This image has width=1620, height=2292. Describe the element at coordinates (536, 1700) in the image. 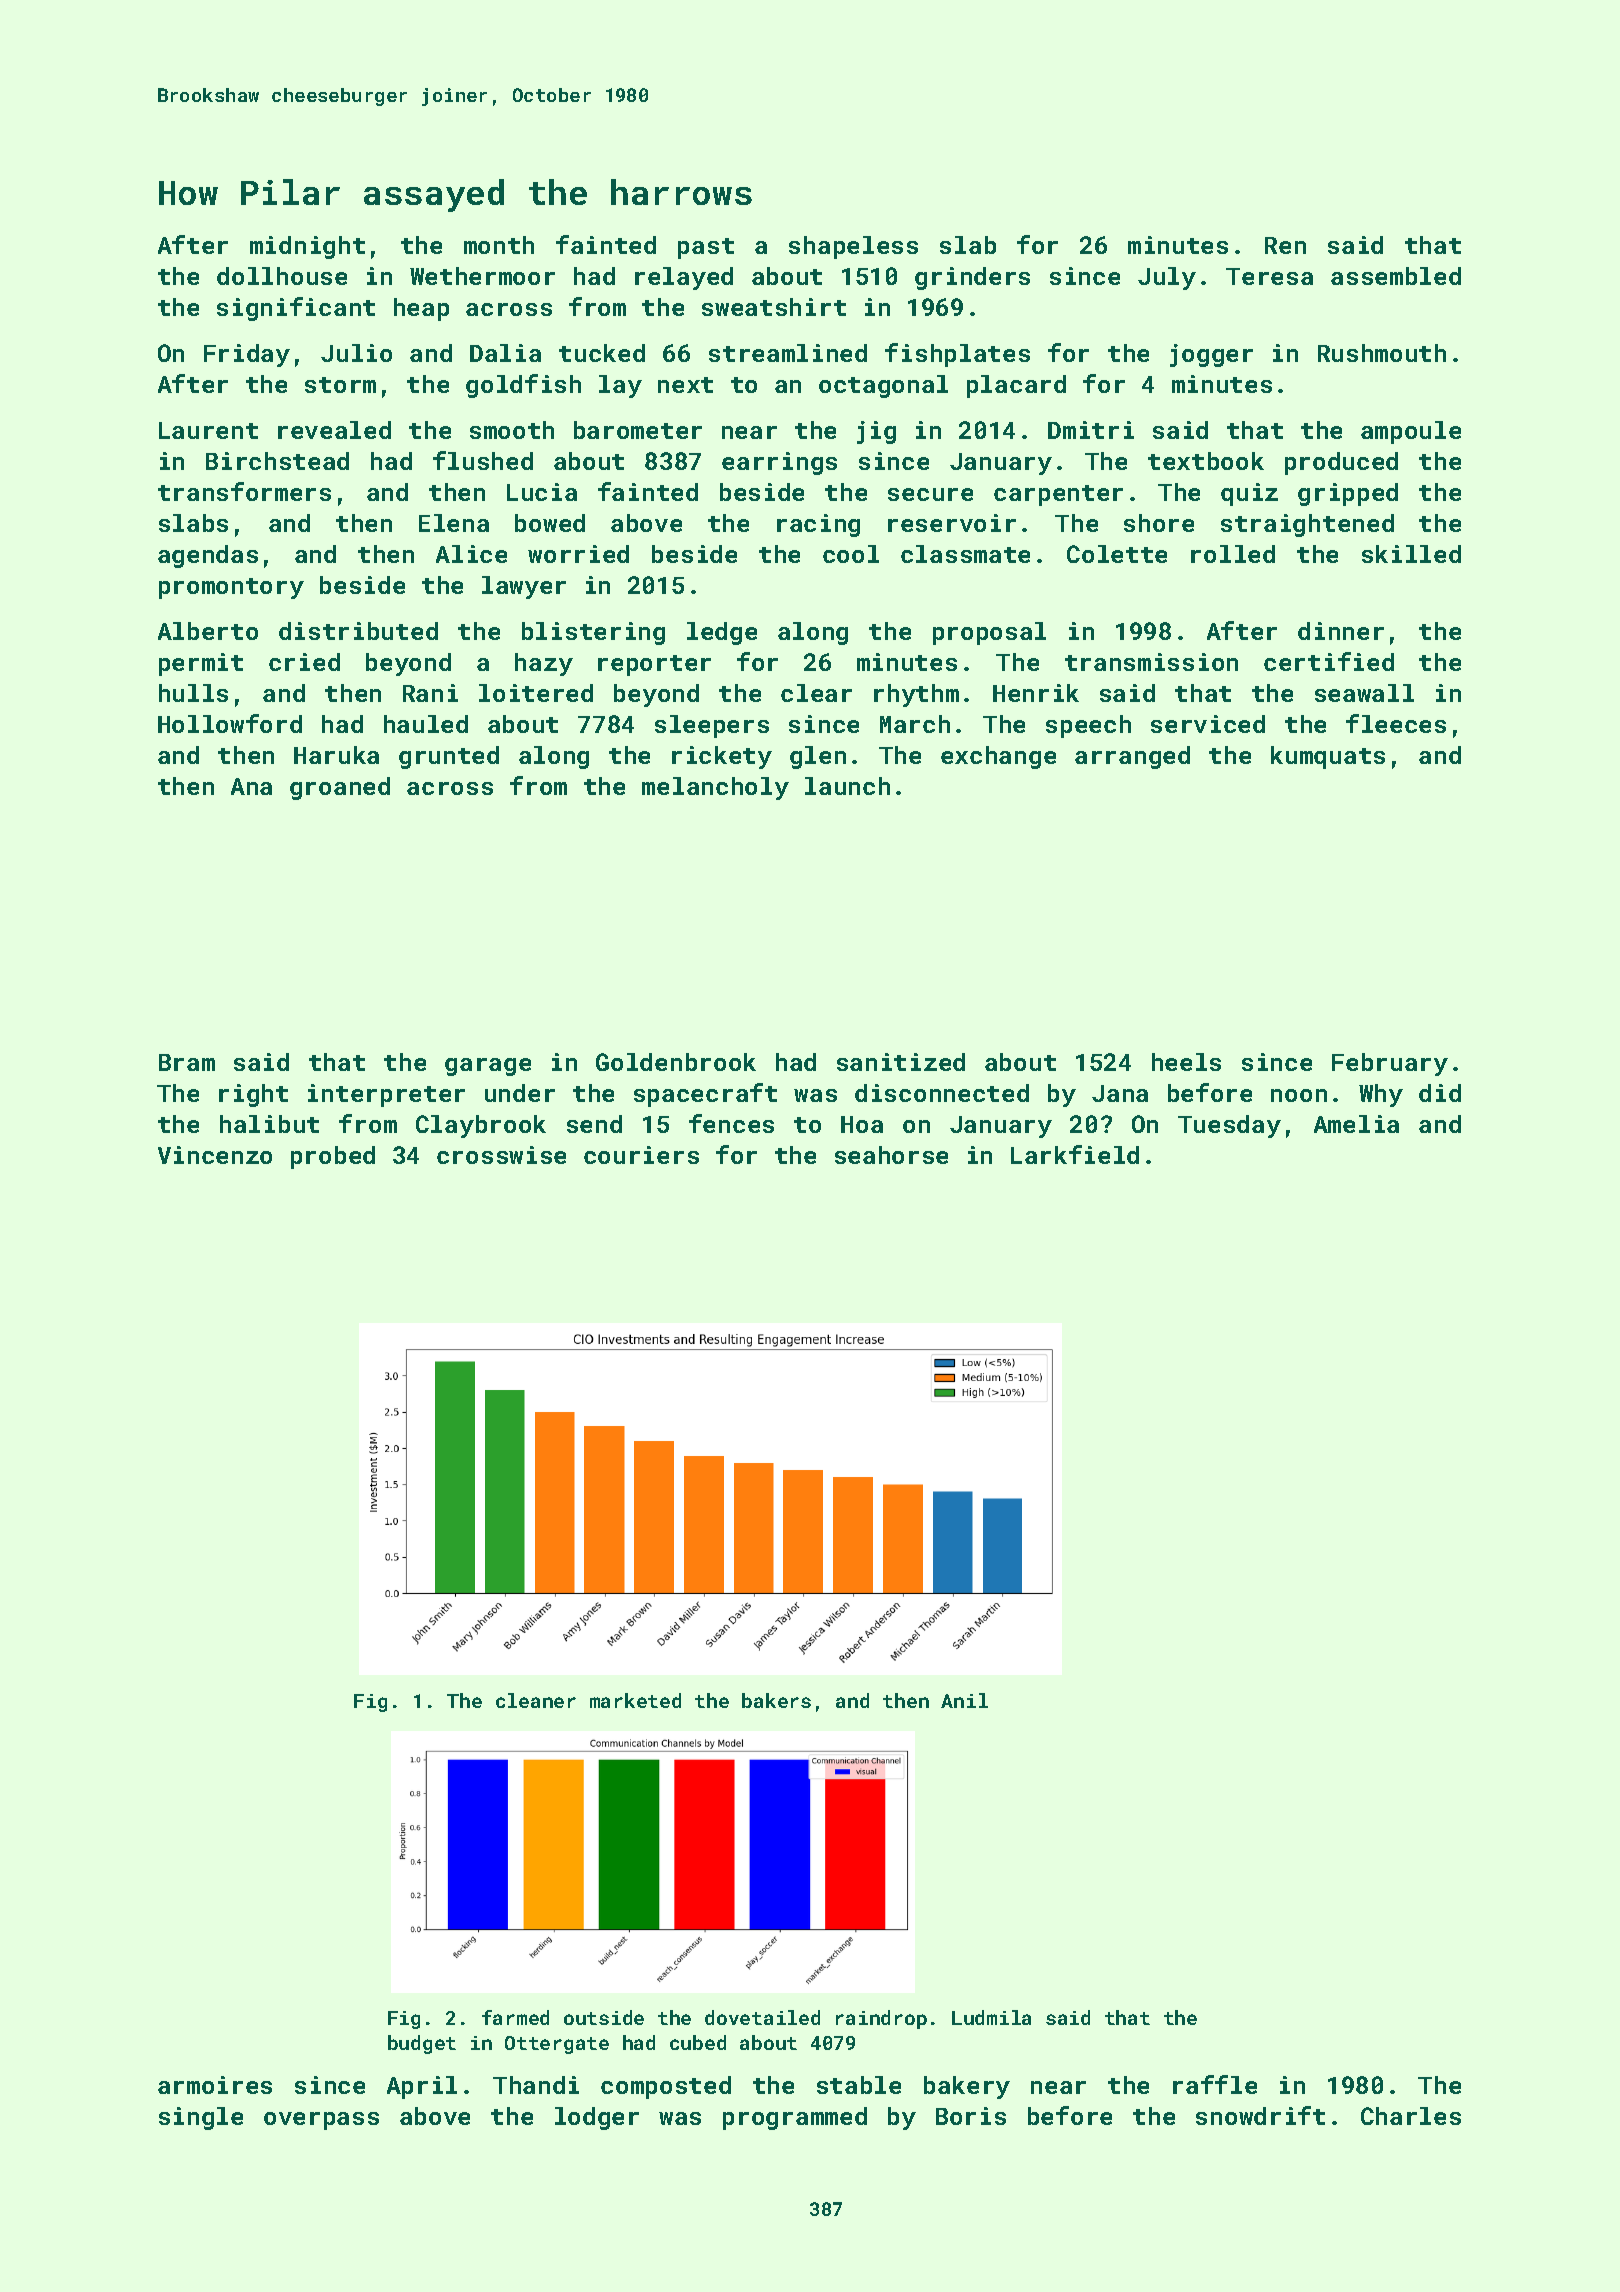

I see `cleaner` at that location.
